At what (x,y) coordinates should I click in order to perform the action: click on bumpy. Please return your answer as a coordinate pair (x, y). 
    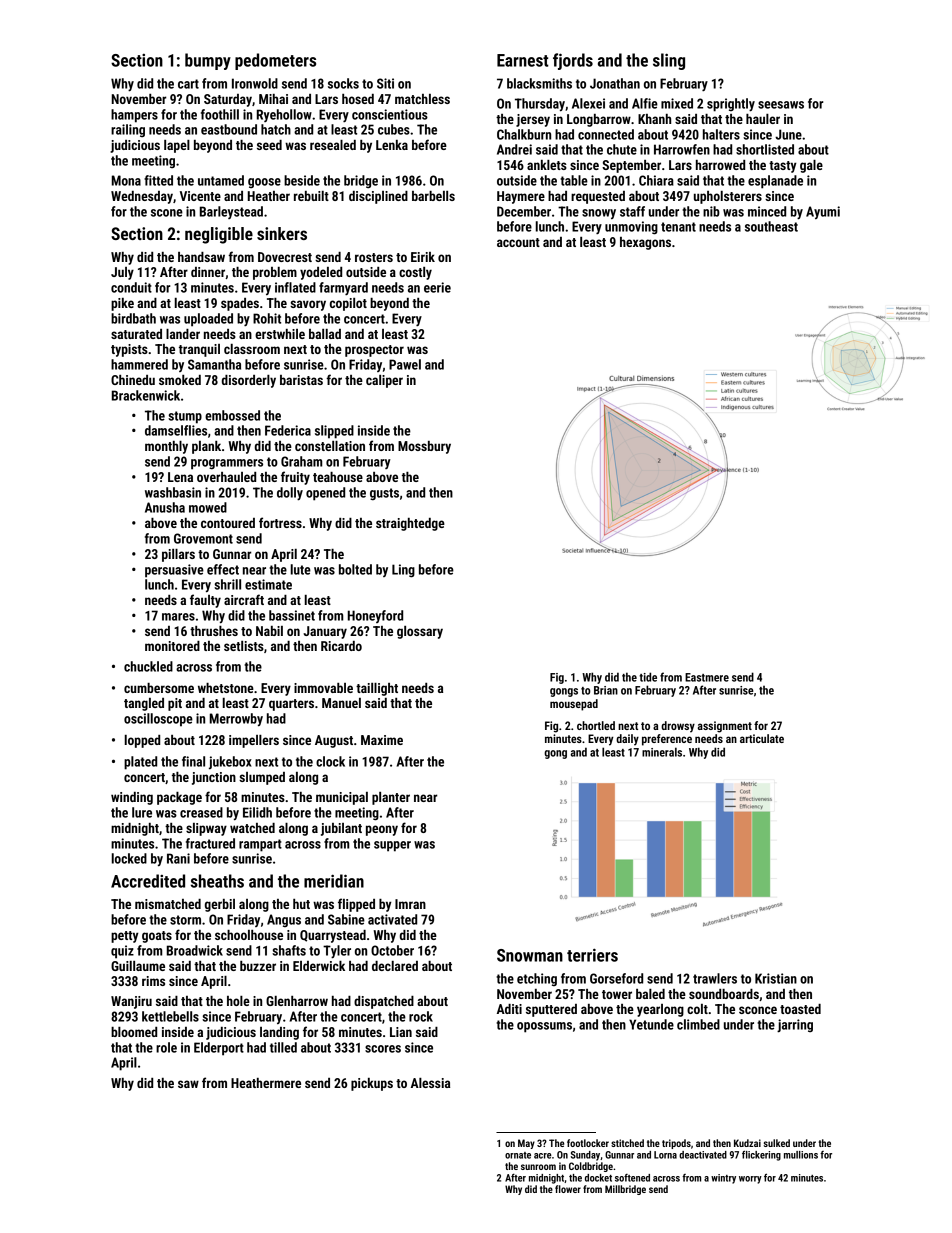
    Looking at the image, I should click on (208, 61).
